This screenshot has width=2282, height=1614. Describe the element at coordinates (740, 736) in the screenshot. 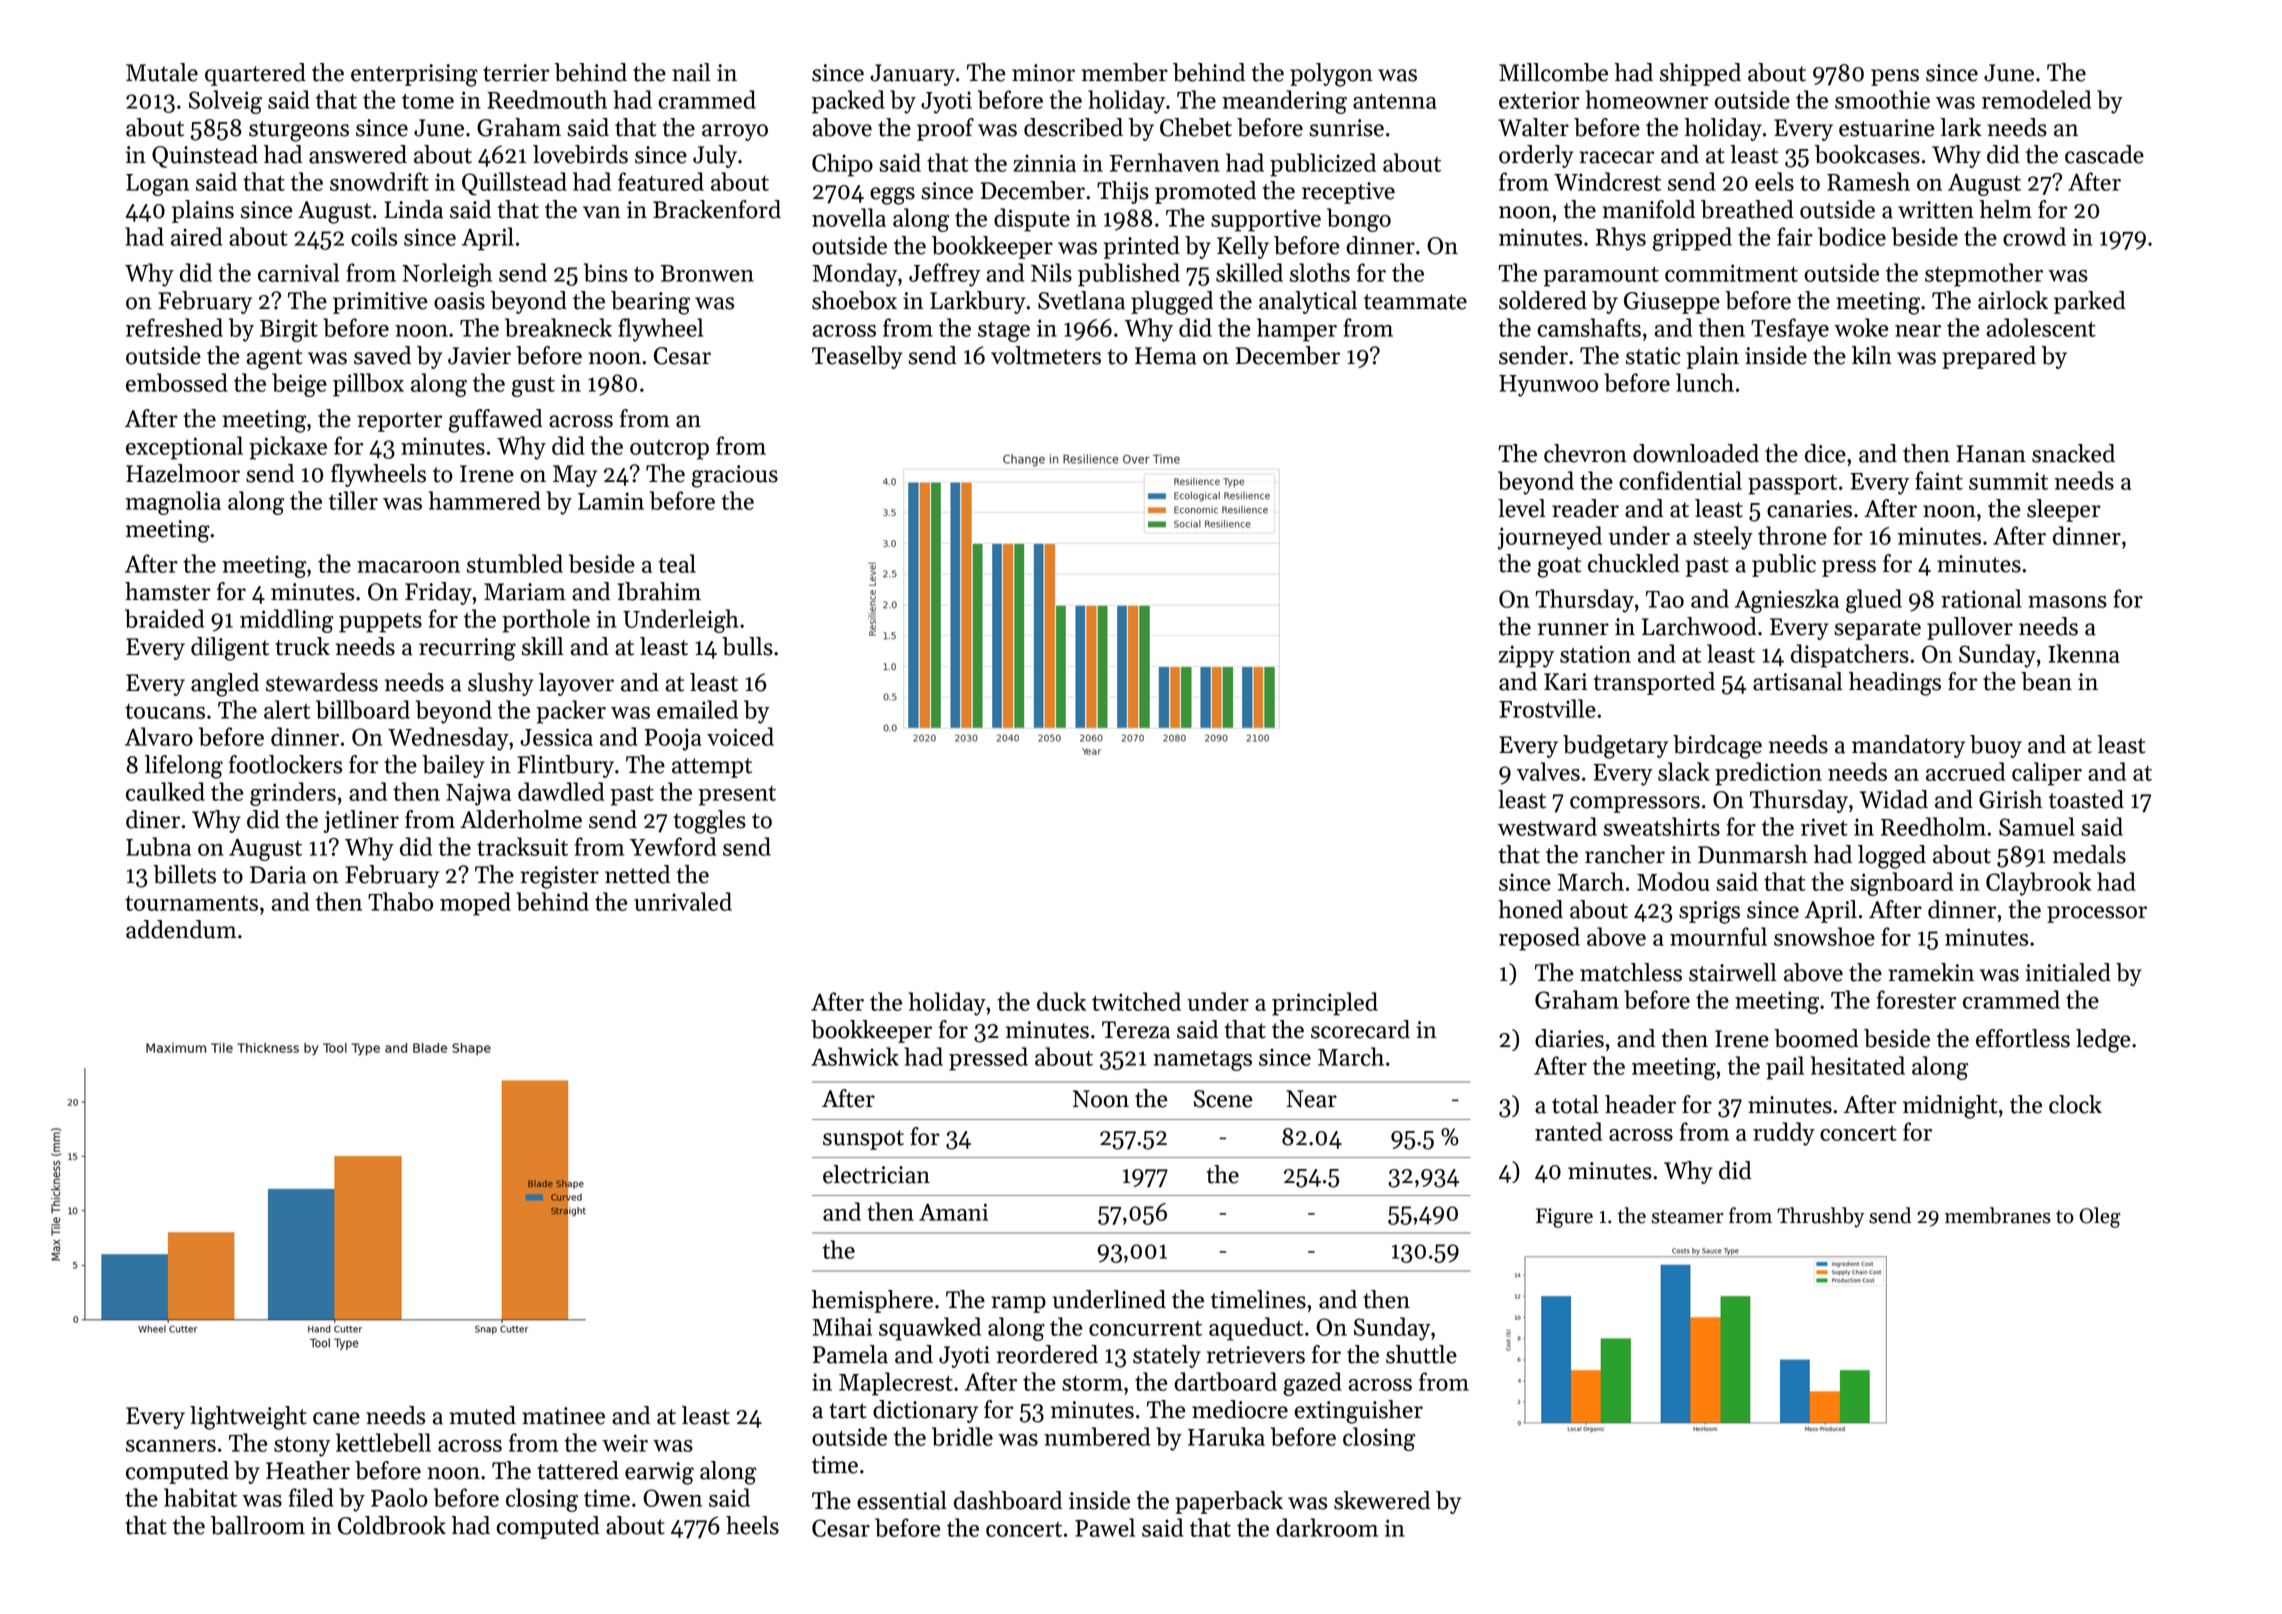

I see `voiced` at that location.
